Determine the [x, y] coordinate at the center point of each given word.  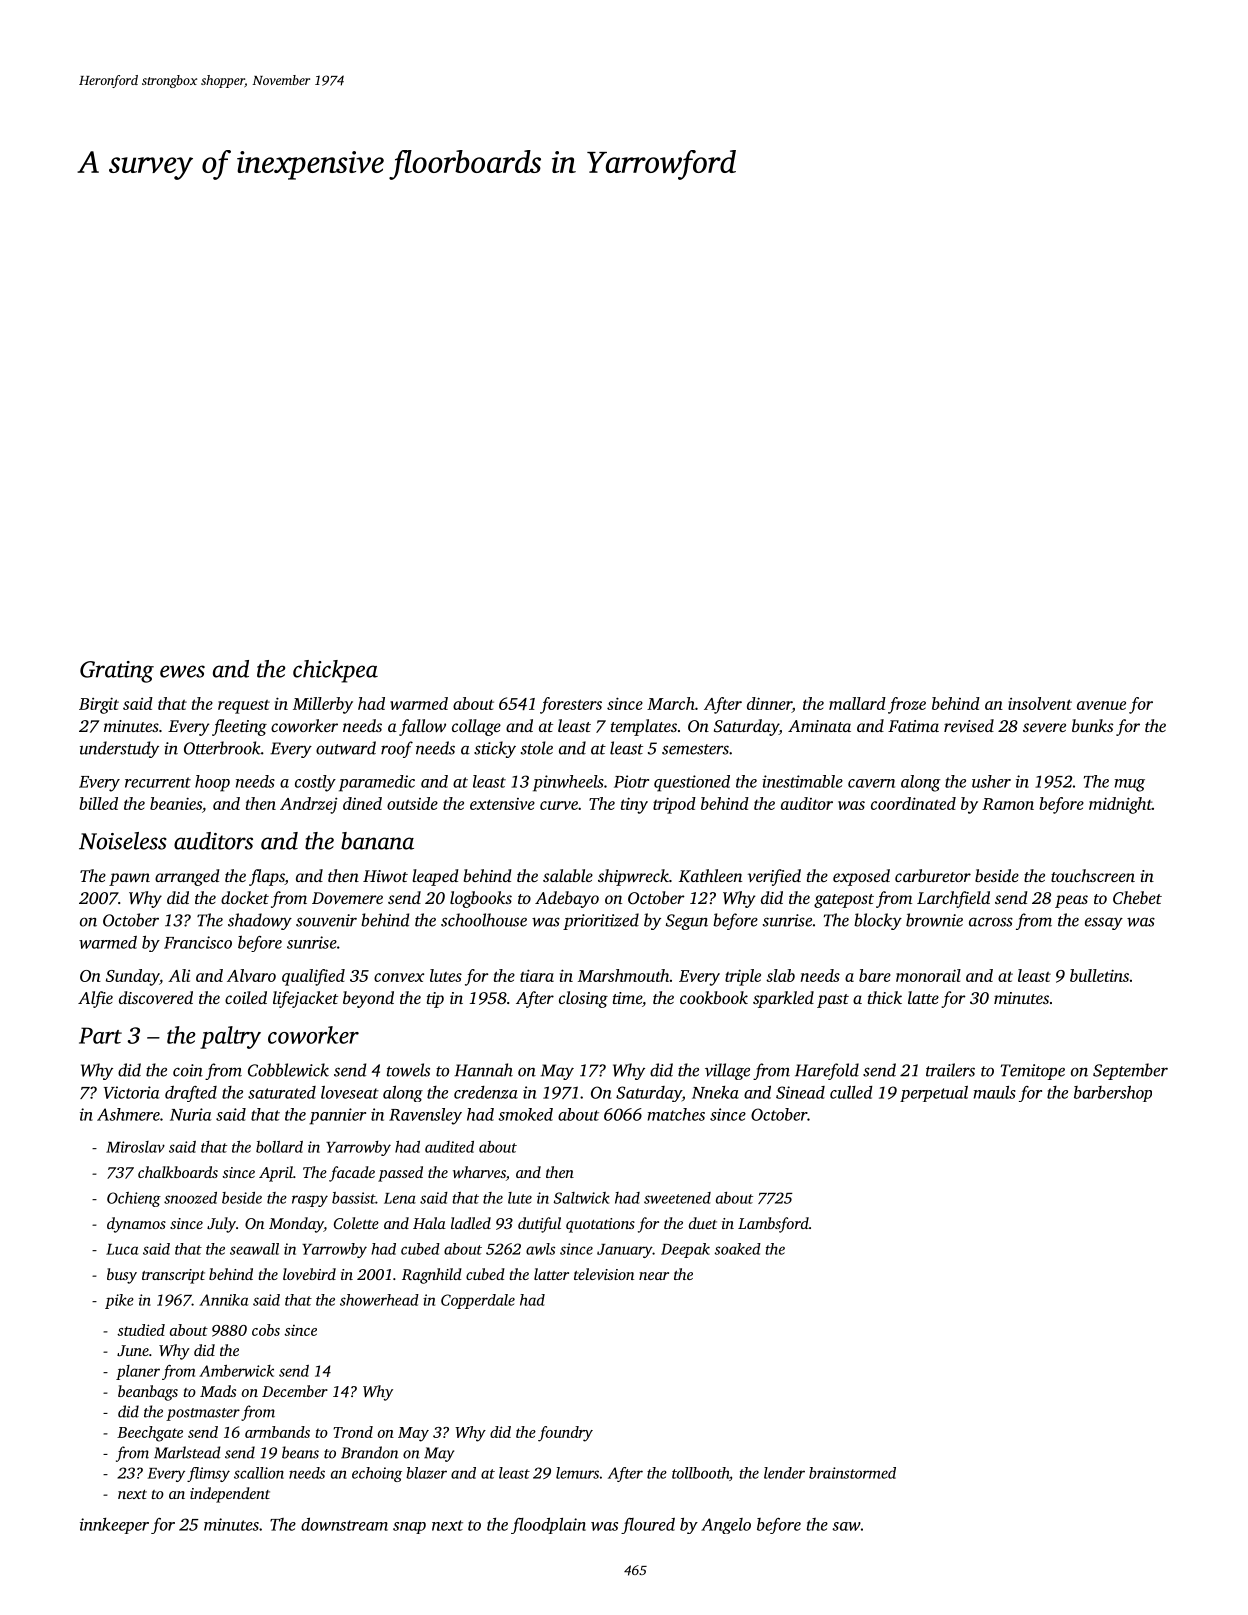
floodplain [548, 1526]
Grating [117, 672]
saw [846, 1526]
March [671, 703]
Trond [353, 1432]
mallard [857, 703]
